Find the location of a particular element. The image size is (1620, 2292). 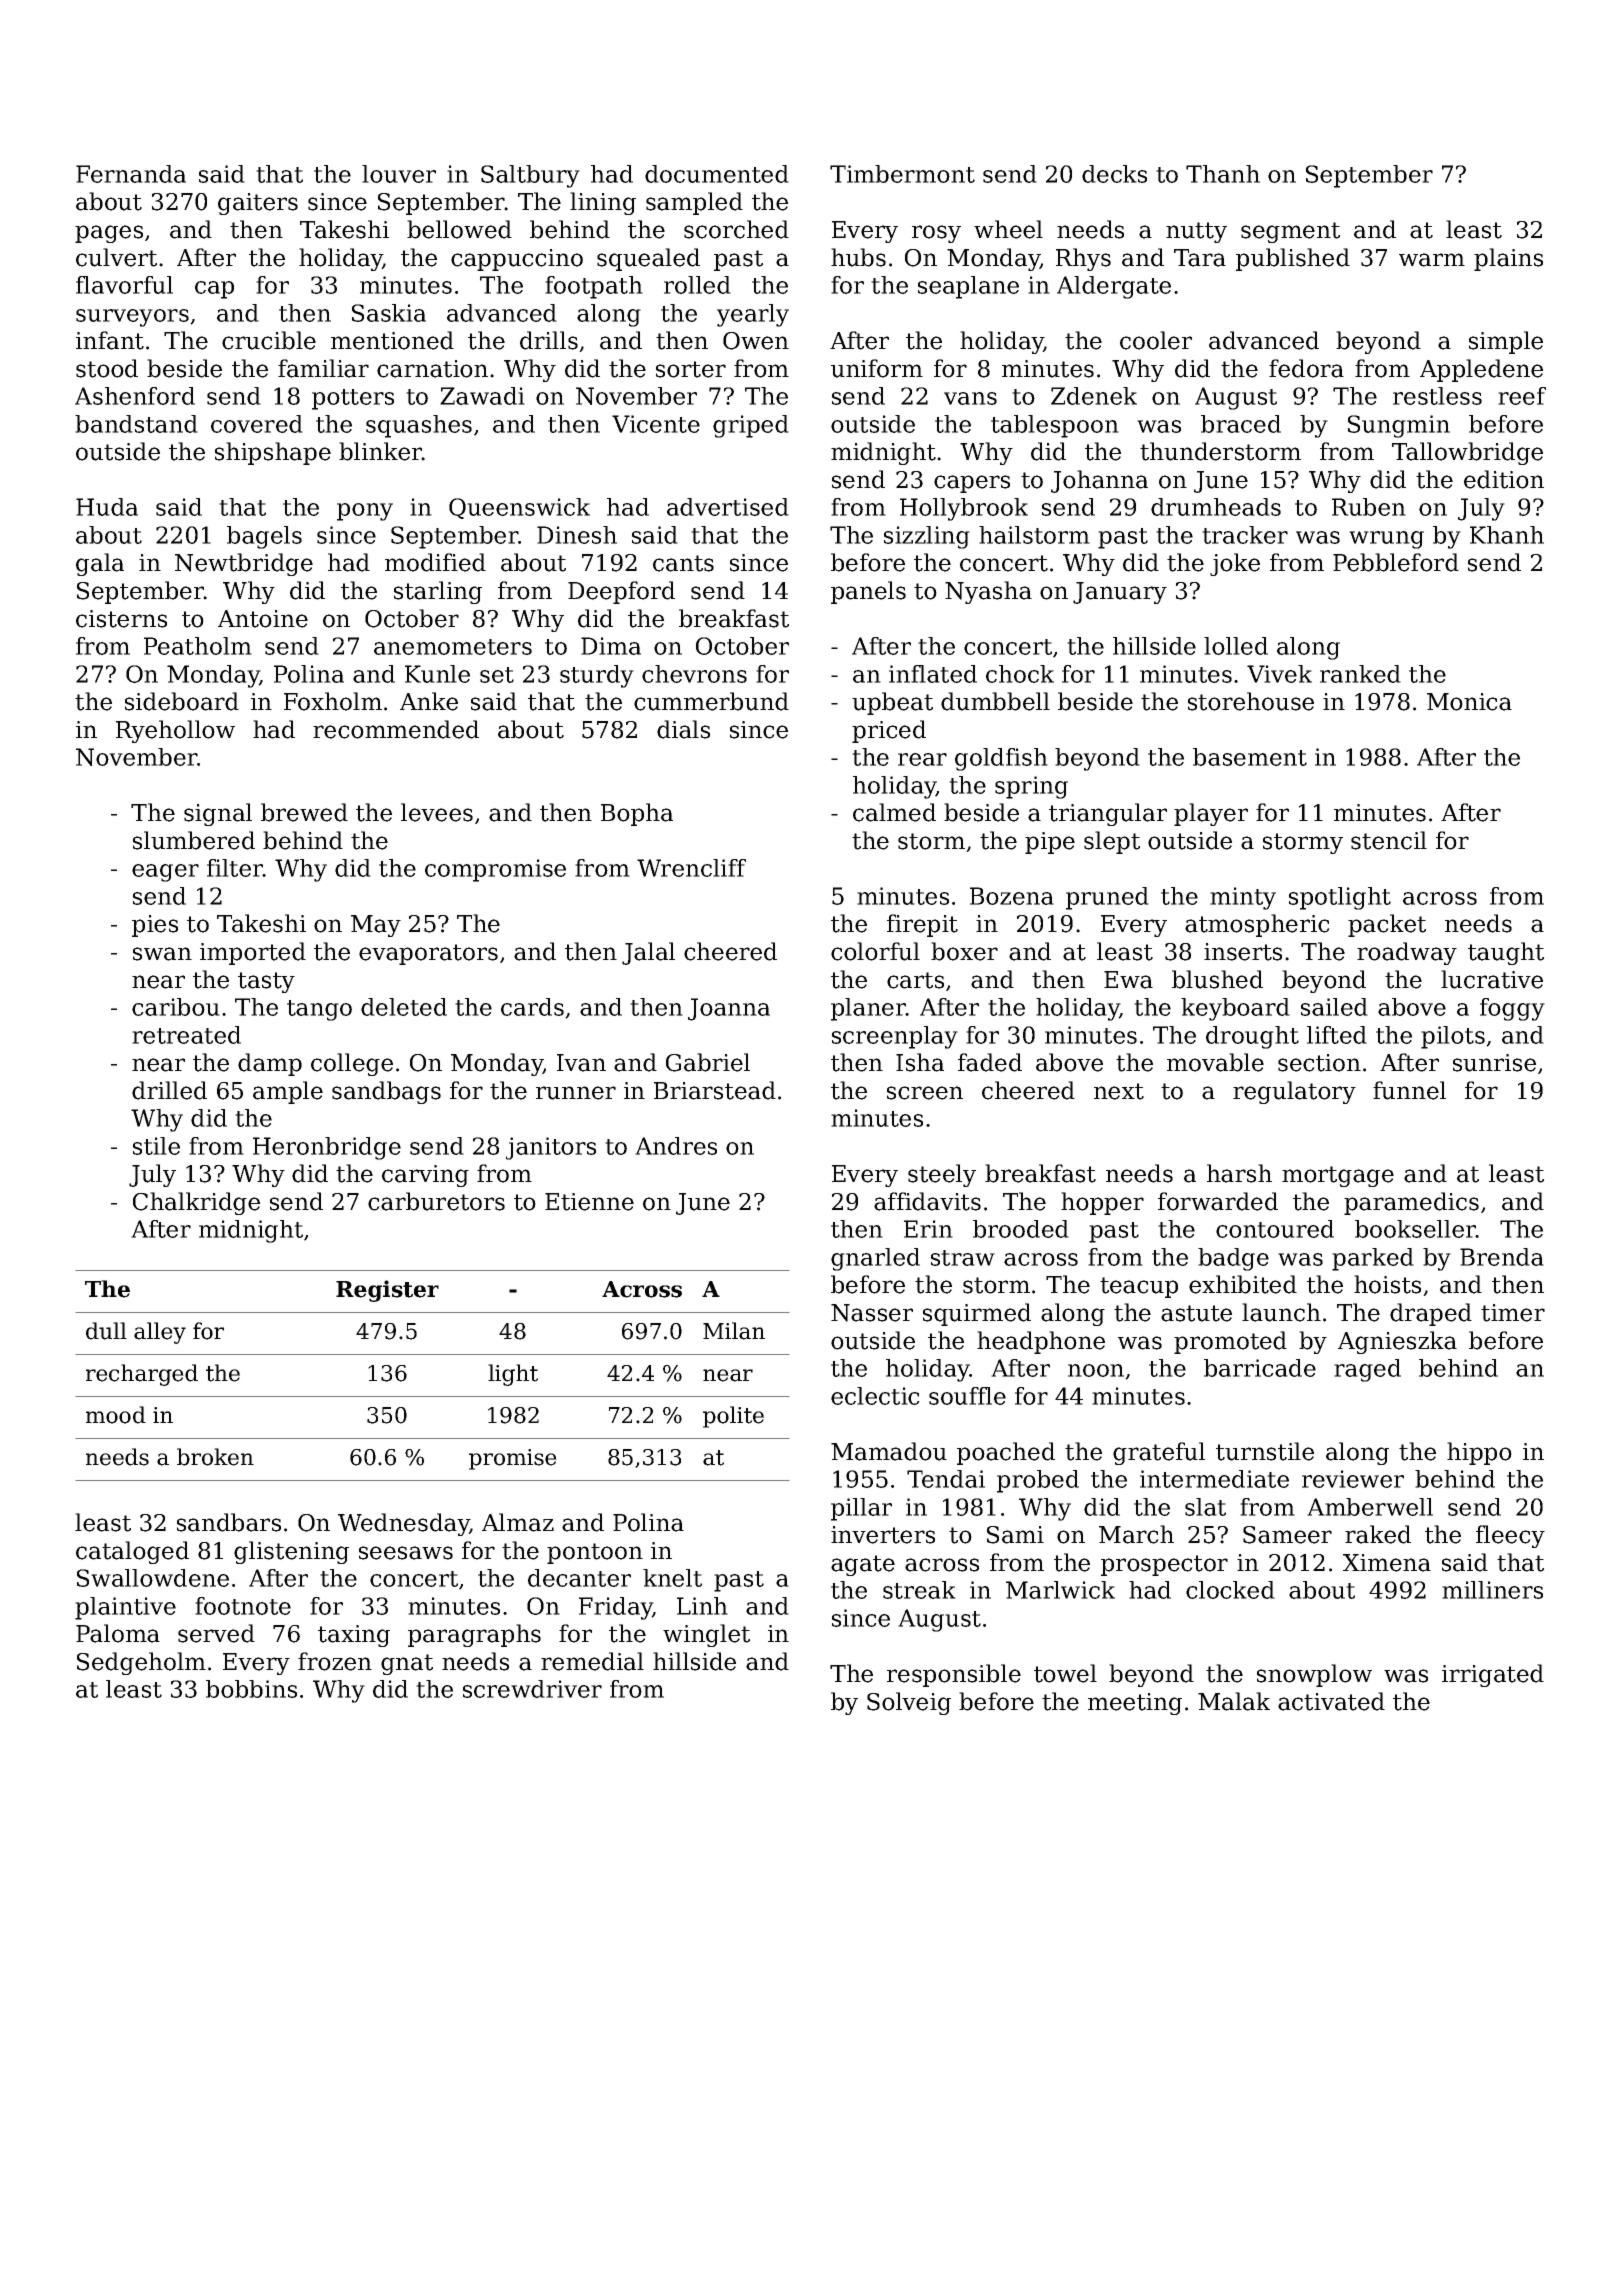

Saskia is located at coordinates (389, 313).
